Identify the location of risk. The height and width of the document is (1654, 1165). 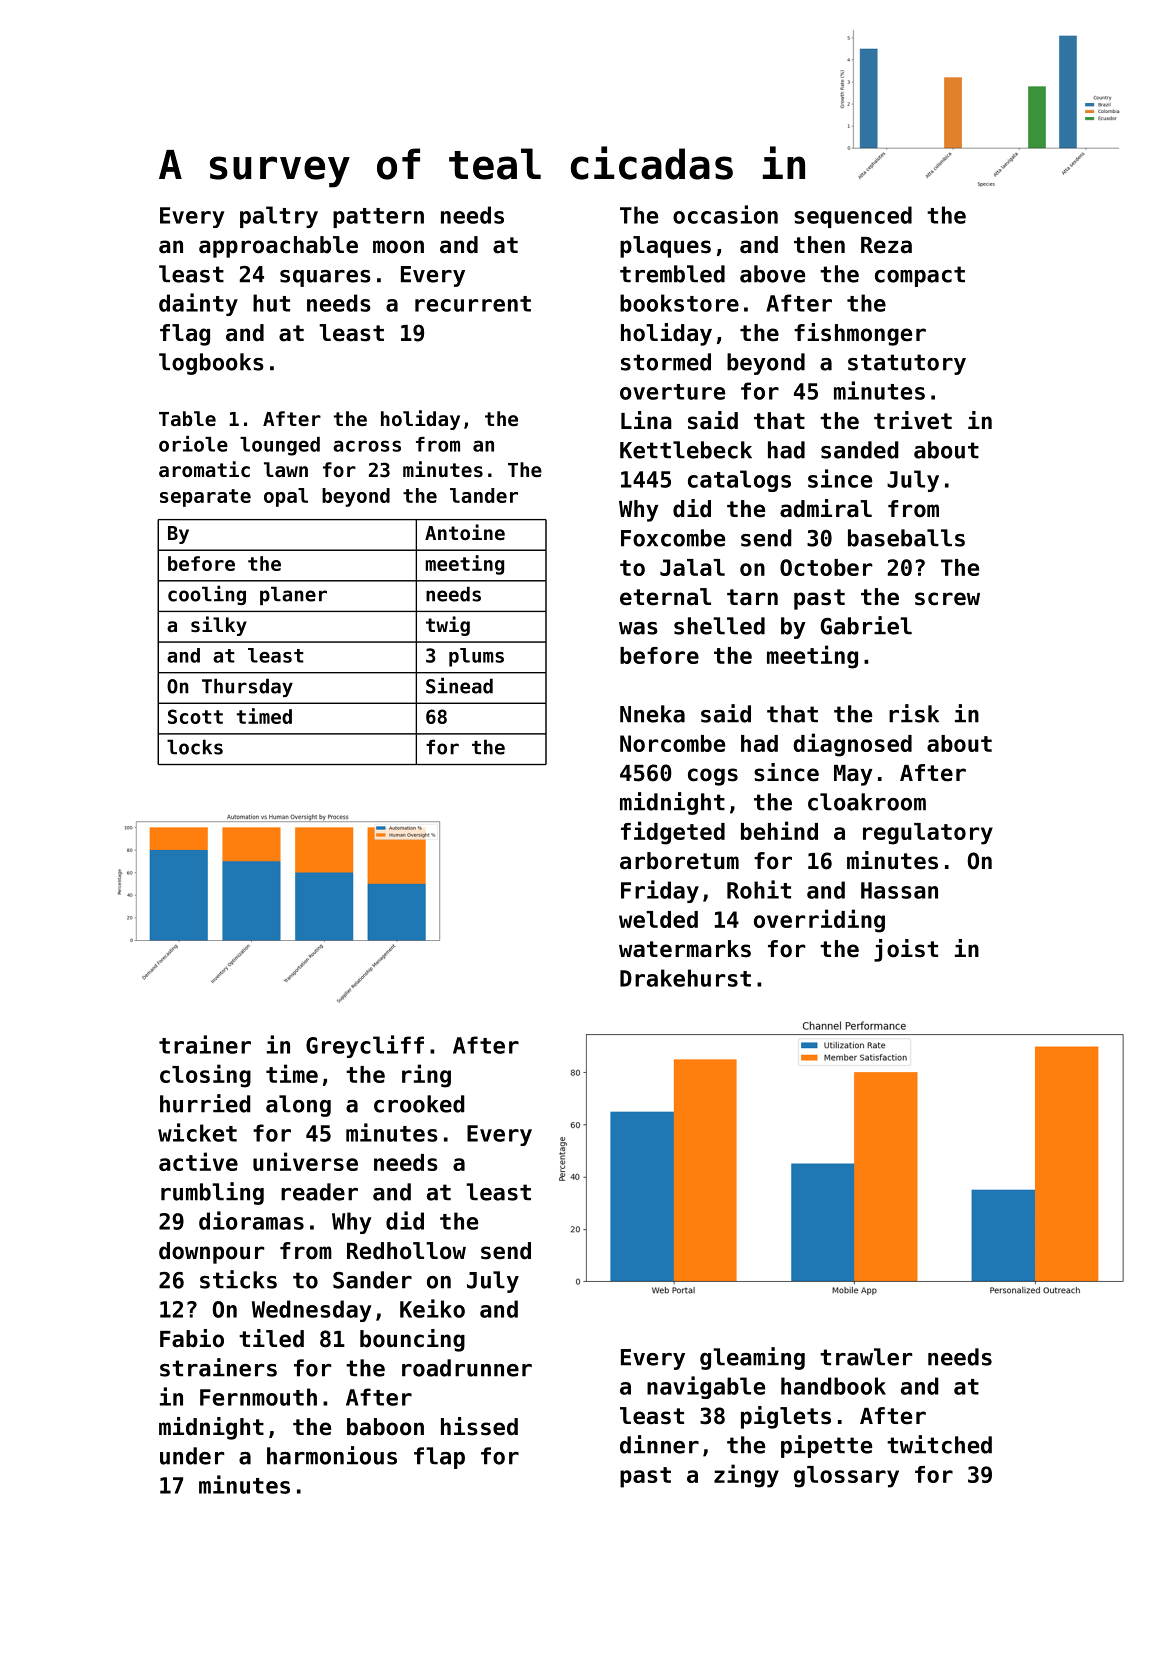
(914, 713).
